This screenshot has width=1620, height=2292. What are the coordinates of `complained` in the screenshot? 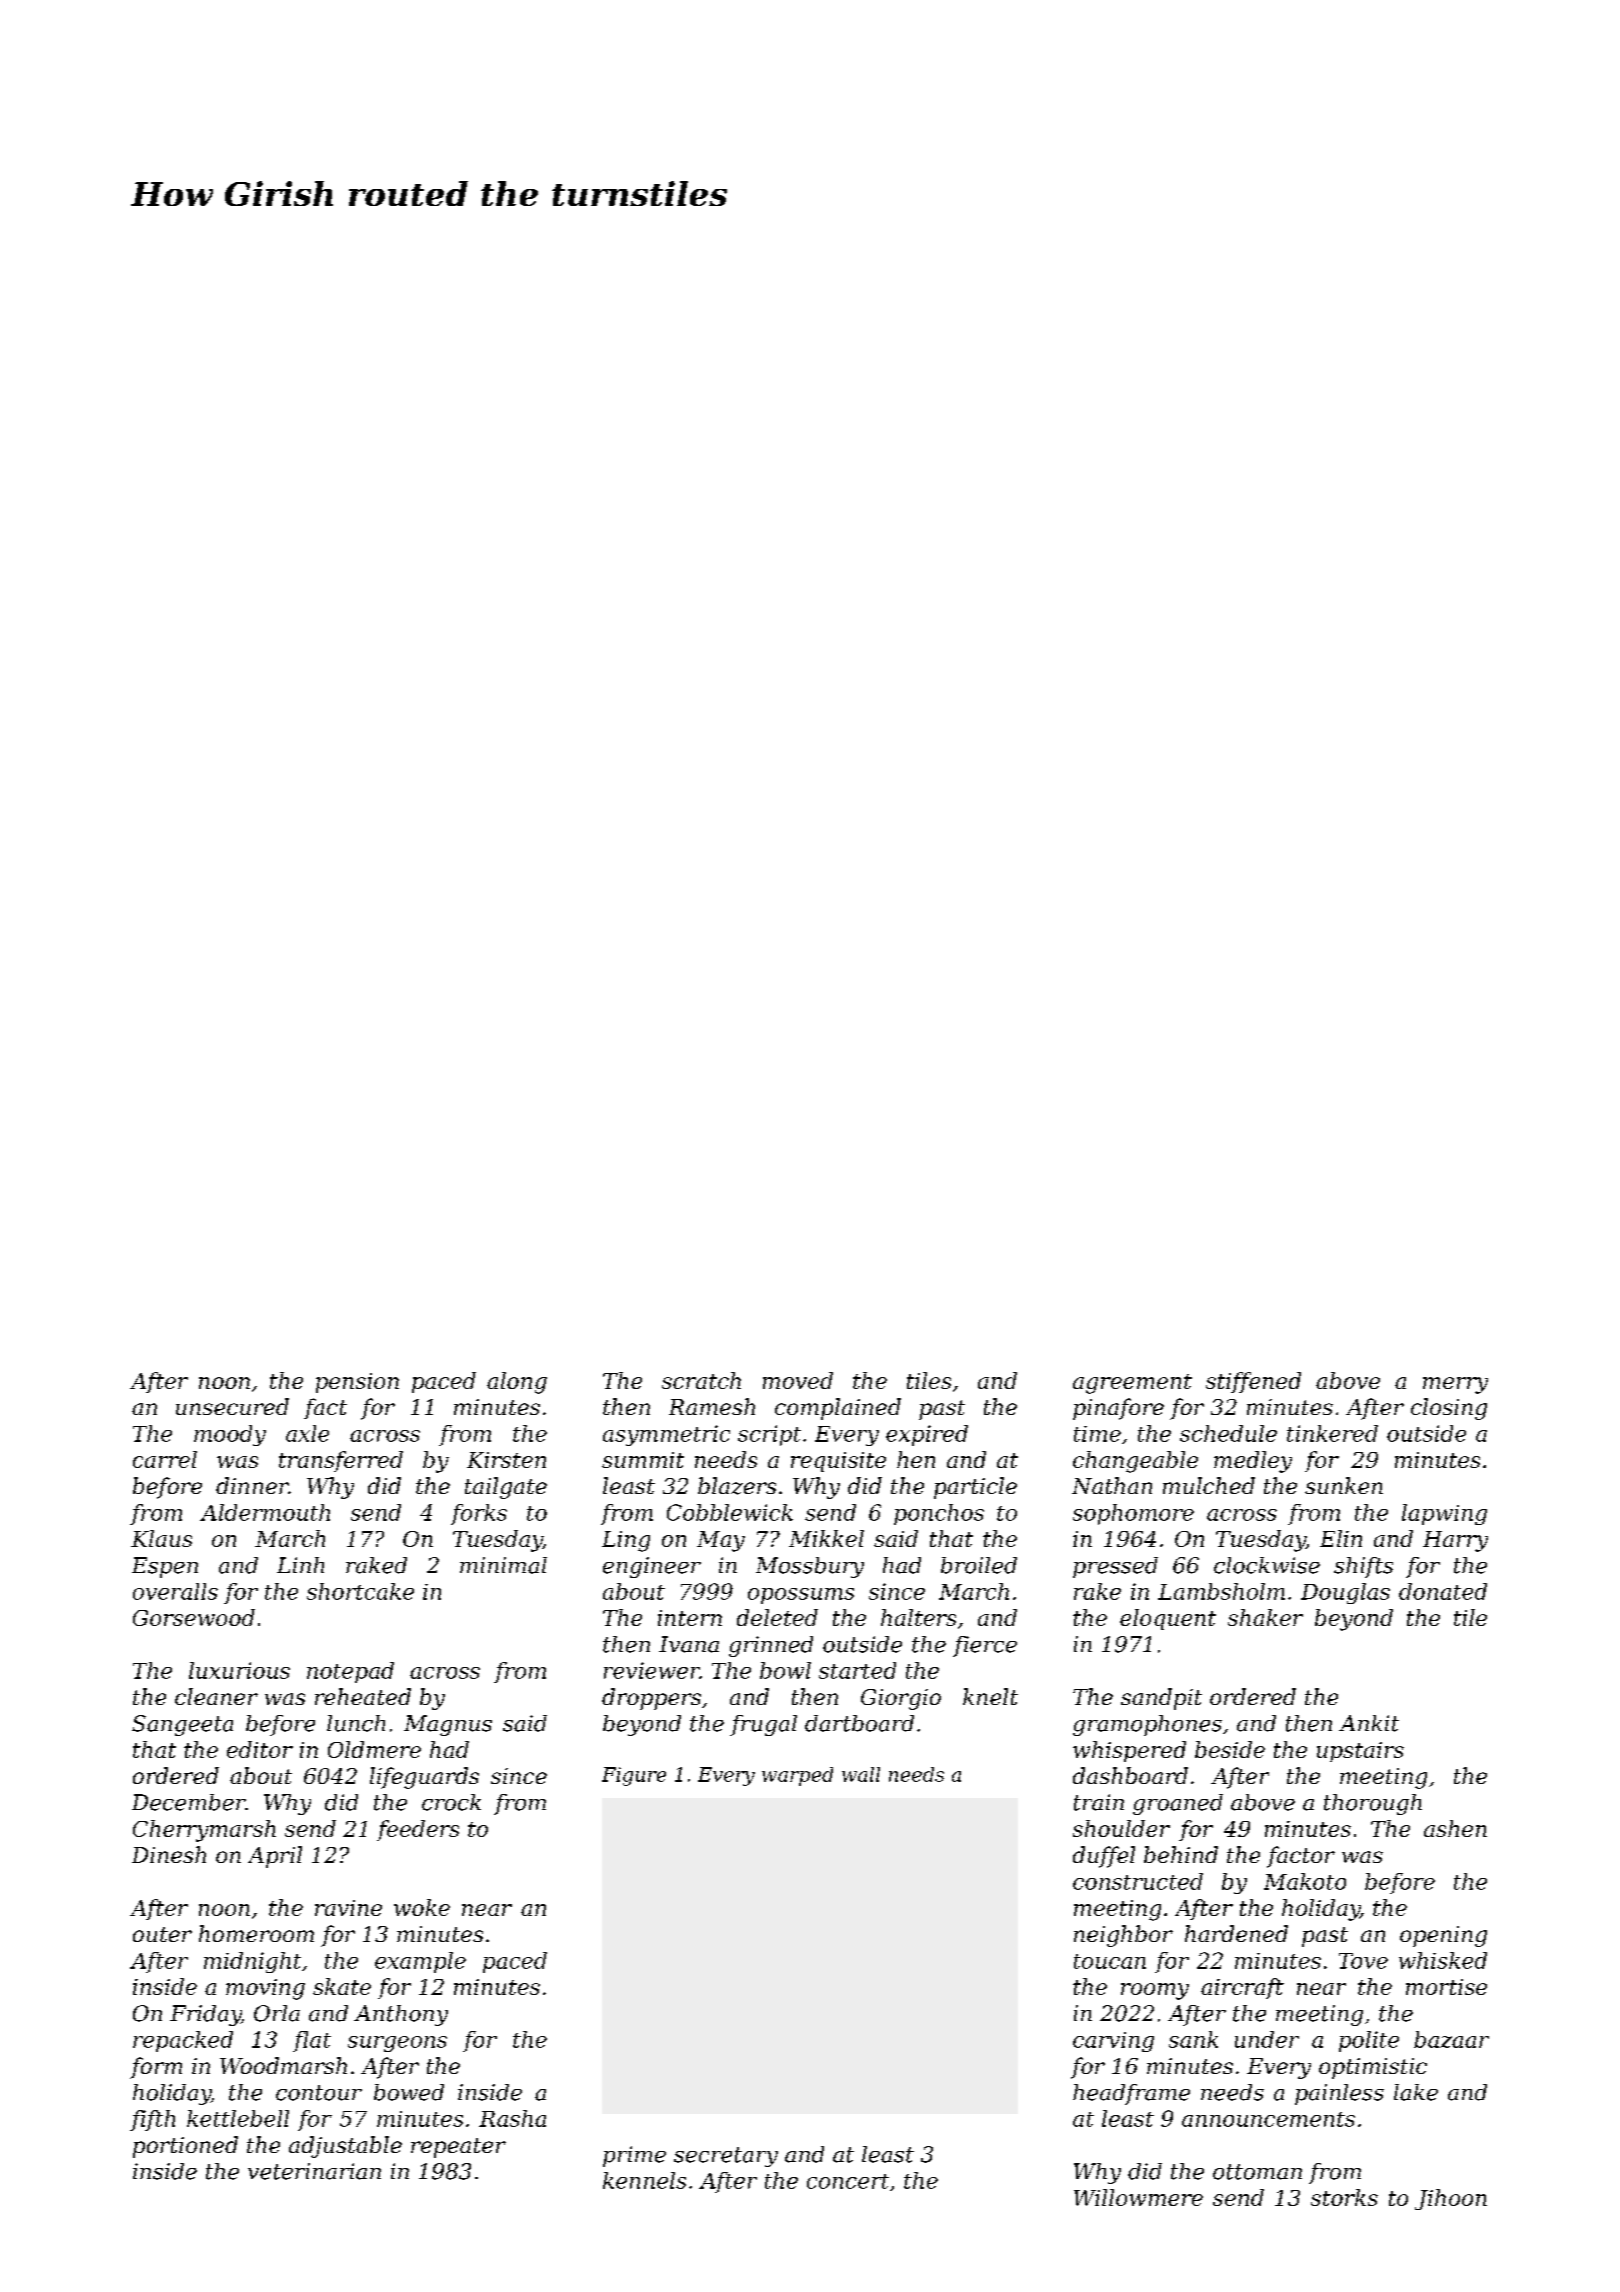 It's located at (838, 1409).
